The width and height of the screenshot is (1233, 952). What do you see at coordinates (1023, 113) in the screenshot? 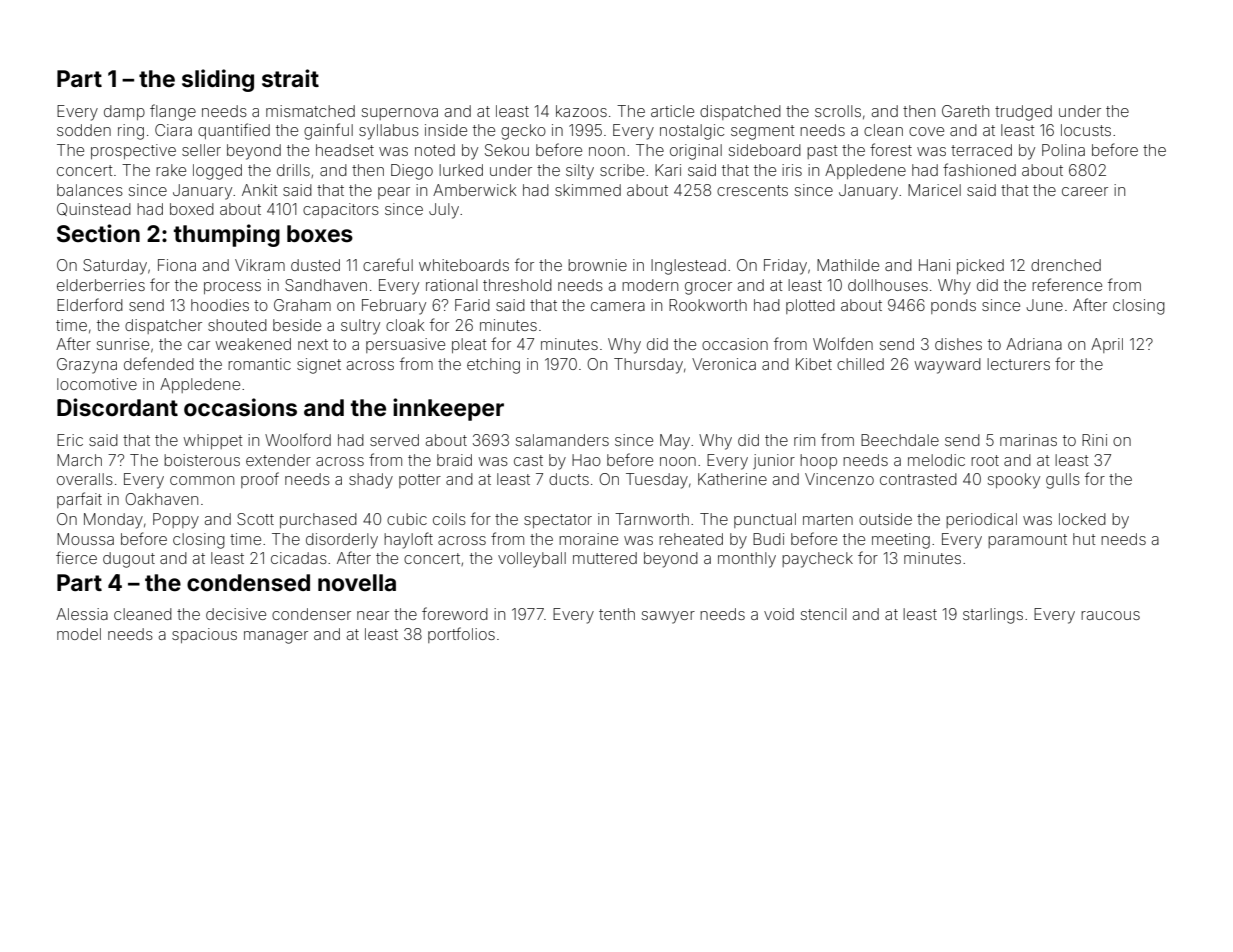
I see `trudged` at bounding box center [1023, 113].
